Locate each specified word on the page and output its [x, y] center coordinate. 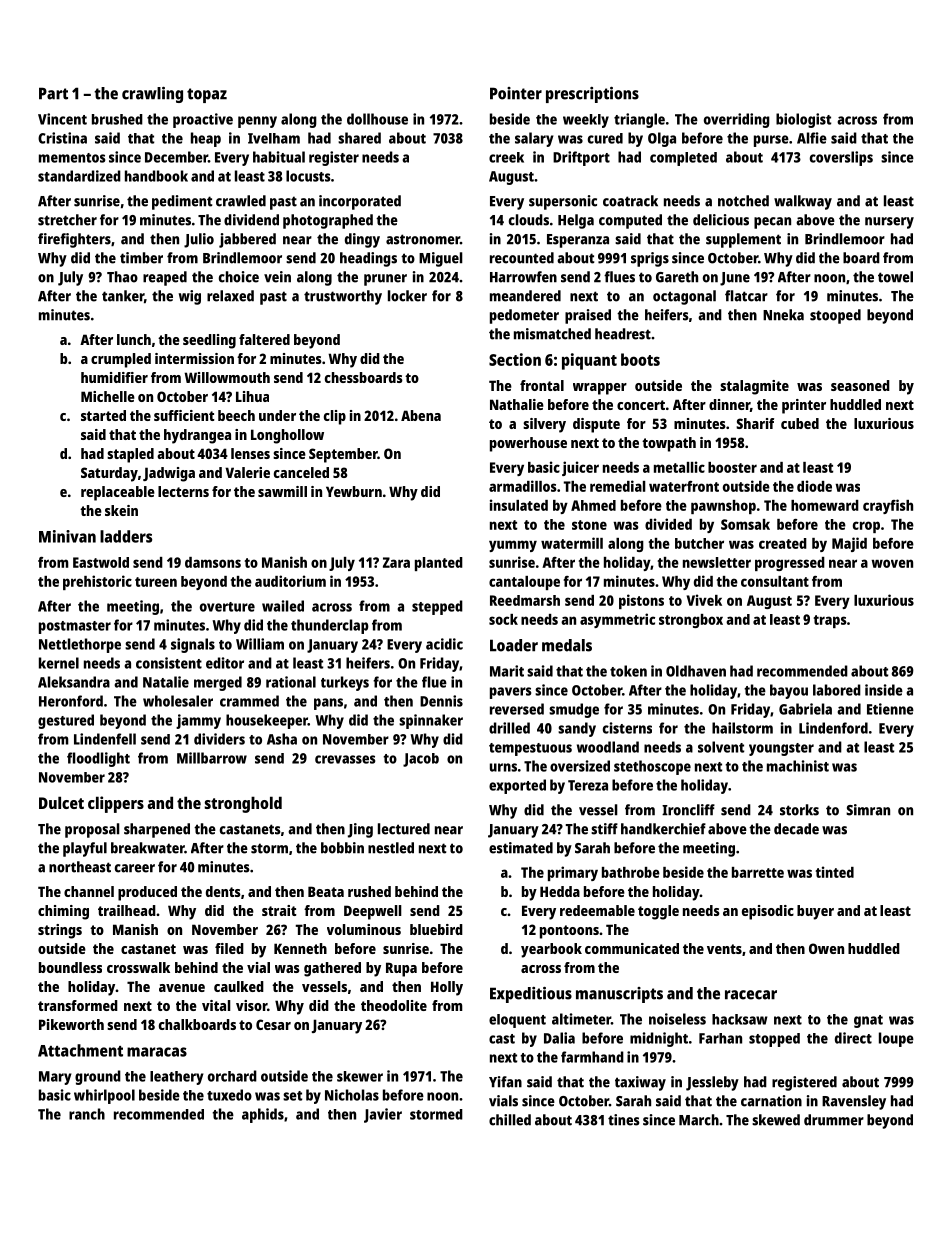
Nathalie [517, 404]
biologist [803, 120]
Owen [826, 948]
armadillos [523, 486]
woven [892, 563]
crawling [152, 95]
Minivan [67, 536]
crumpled [121, 360]
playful [85, 849]
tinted [835, 872]
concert [641, 405]
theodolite [394, 1005]
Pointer [516, 93]
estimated [521, 848]
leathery [177, 1078]
